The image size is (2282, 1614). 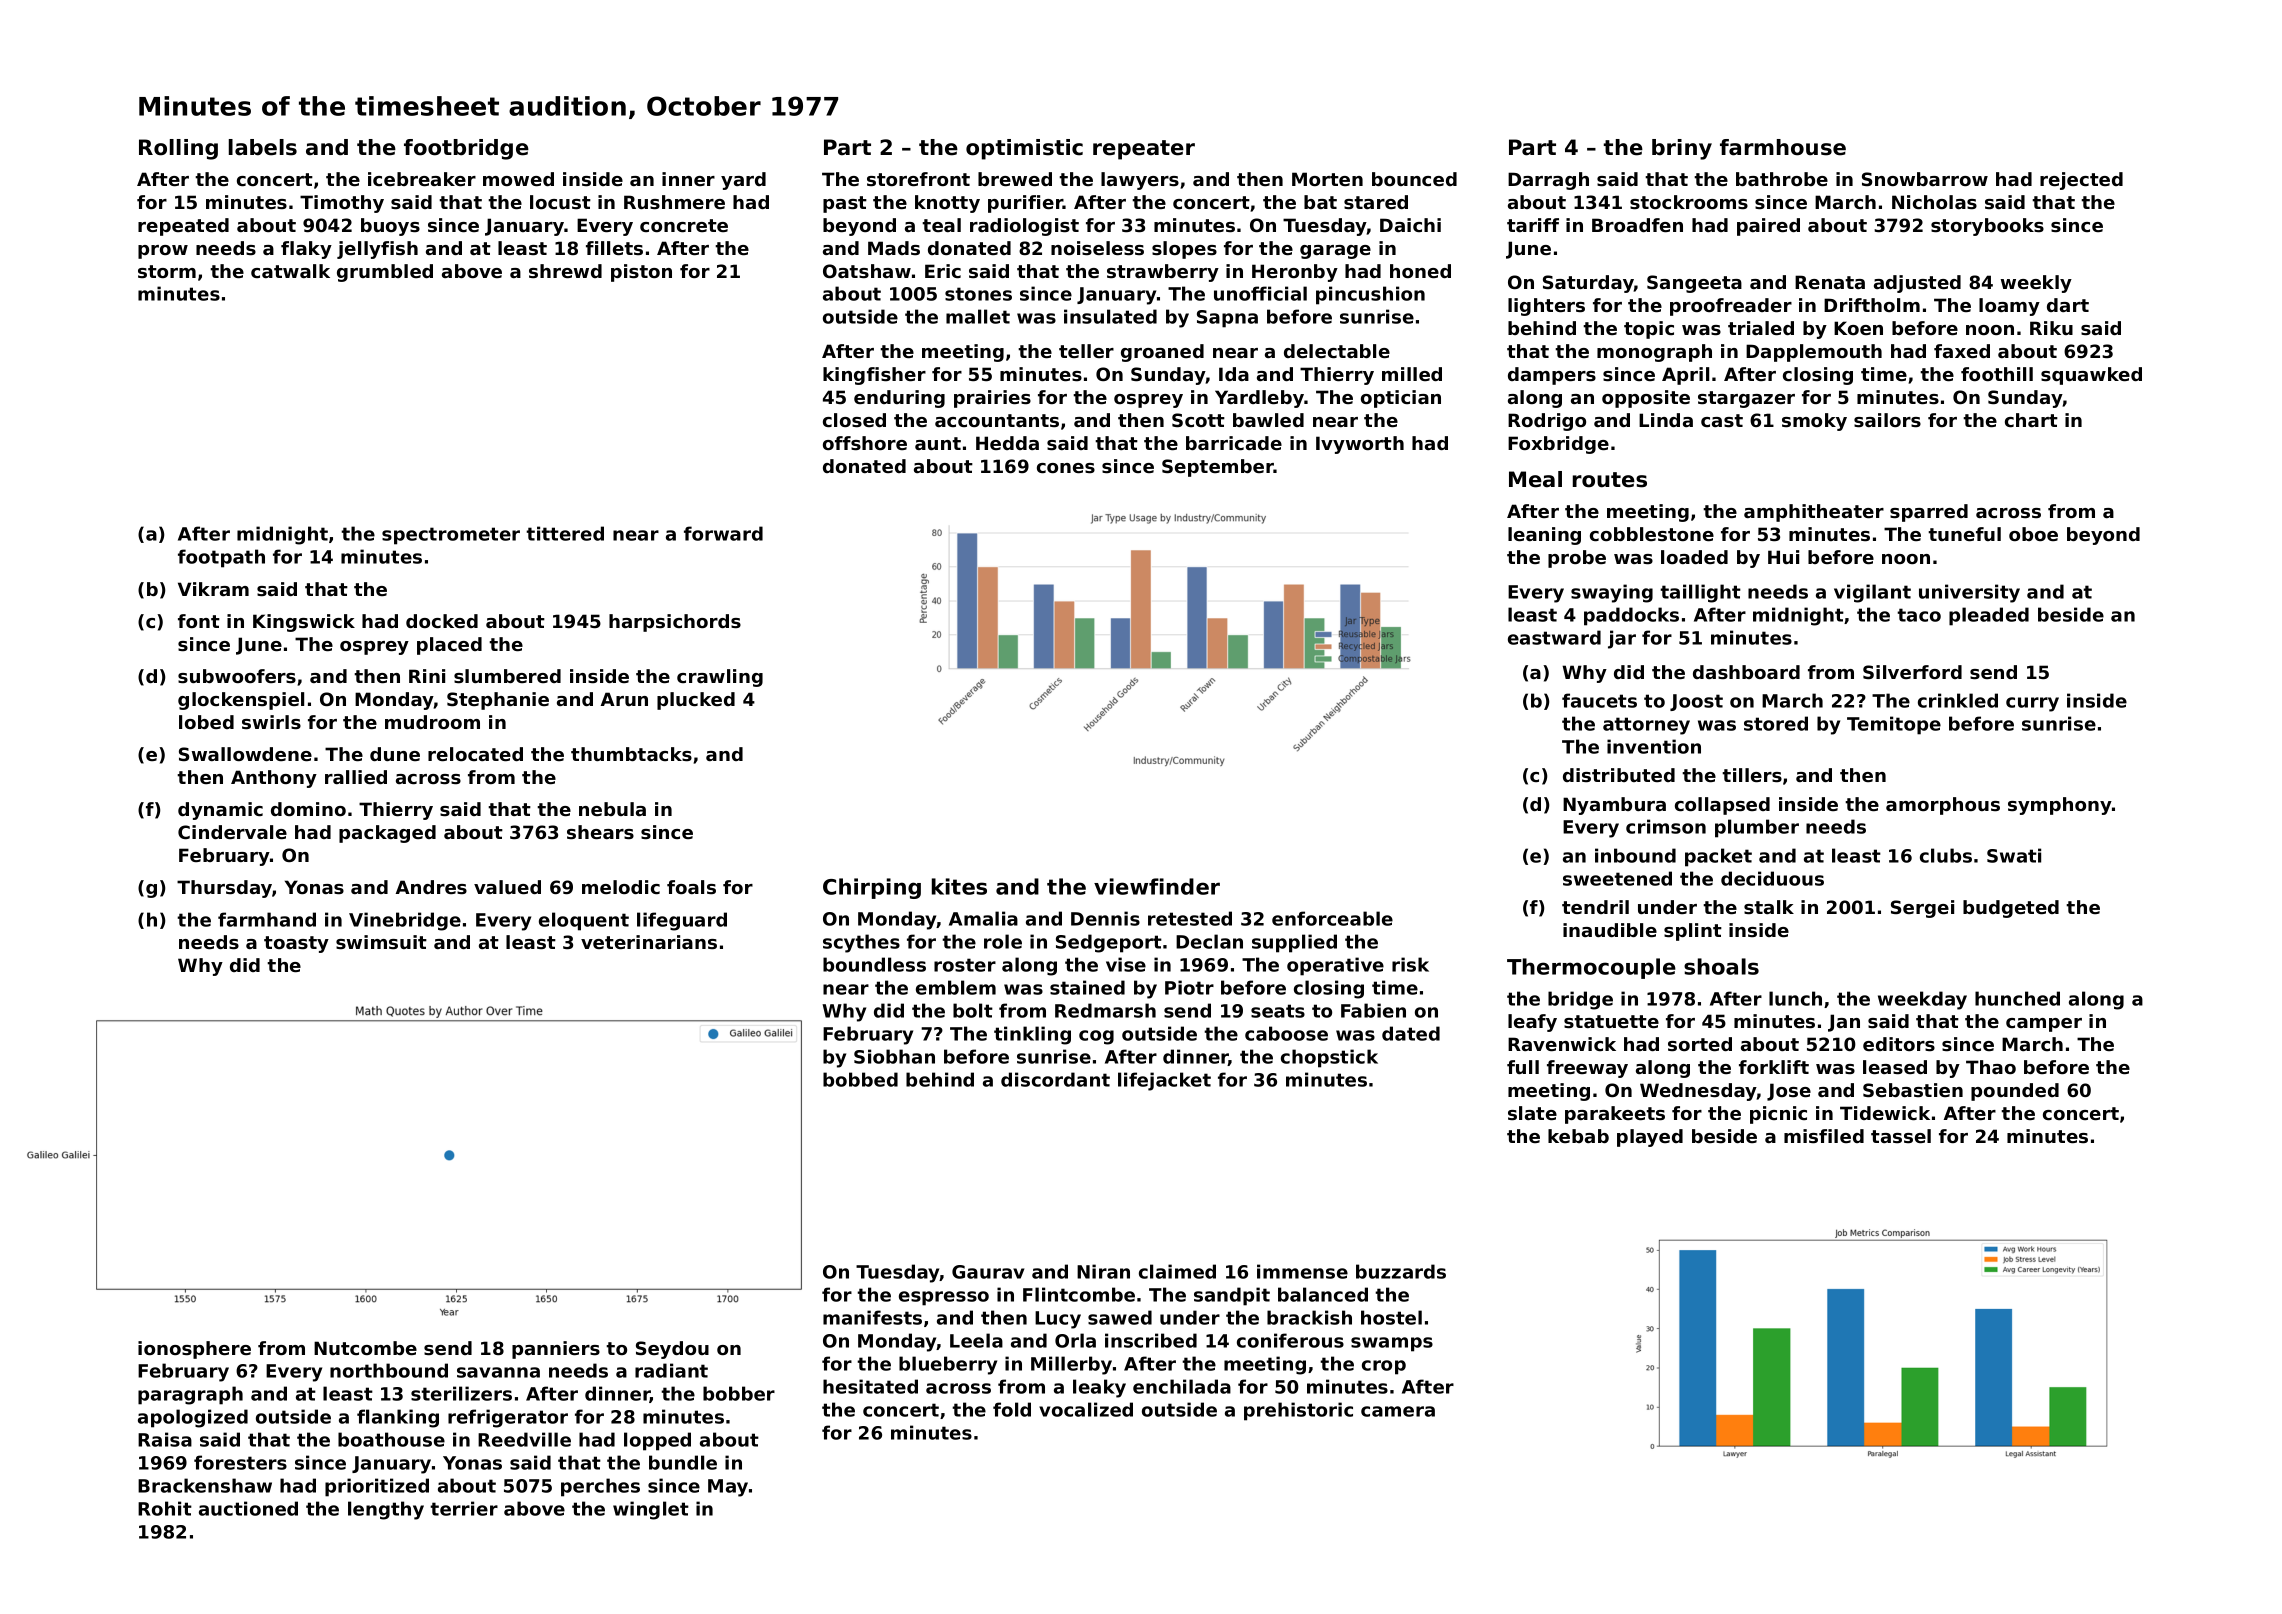 What do you see at coordinates (1666, 420) in the screenshot?
I see `Linda` at bounding box center [1666, 420].
